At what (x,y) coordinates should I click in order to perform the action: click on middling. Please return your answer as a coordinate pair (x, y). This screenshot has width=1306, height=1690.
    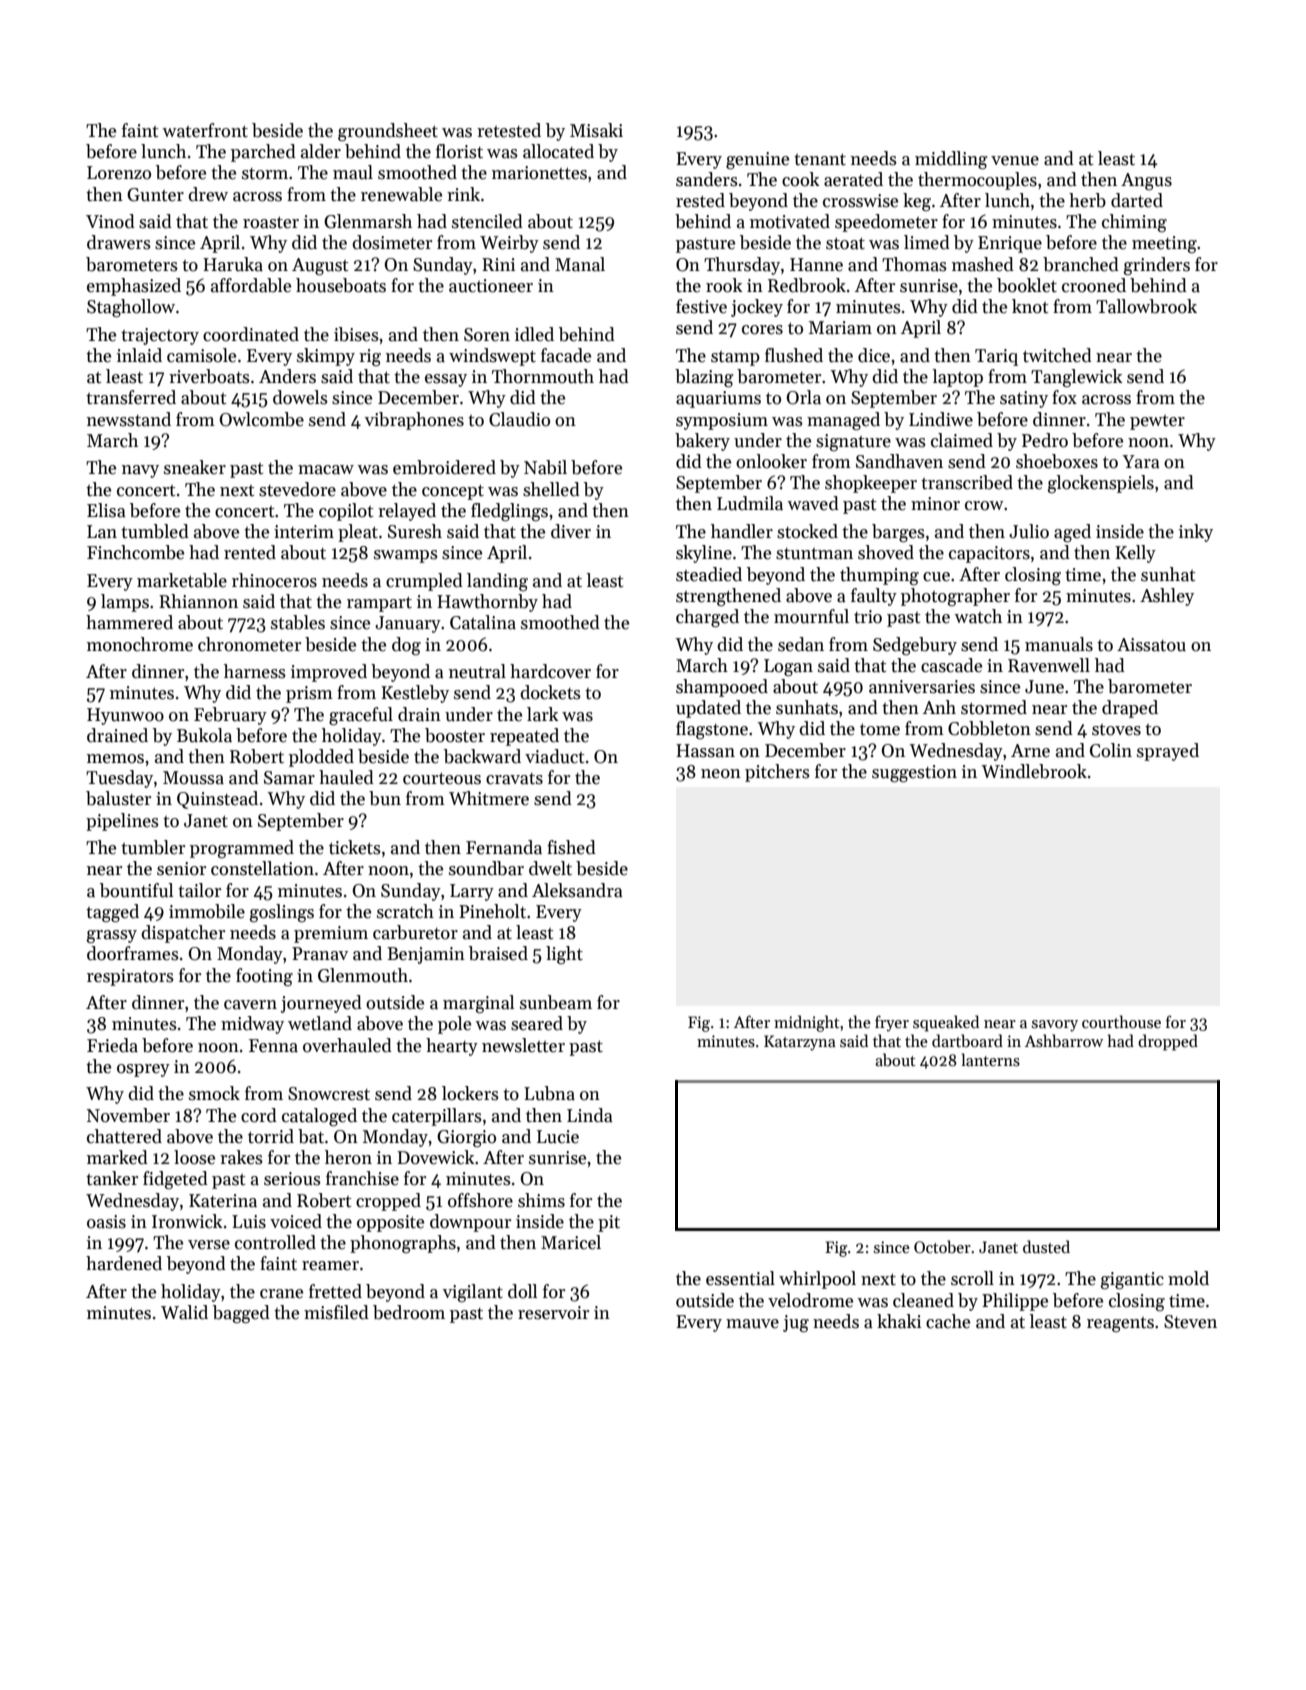
    Looking at the image, I should click on (951, 160).
